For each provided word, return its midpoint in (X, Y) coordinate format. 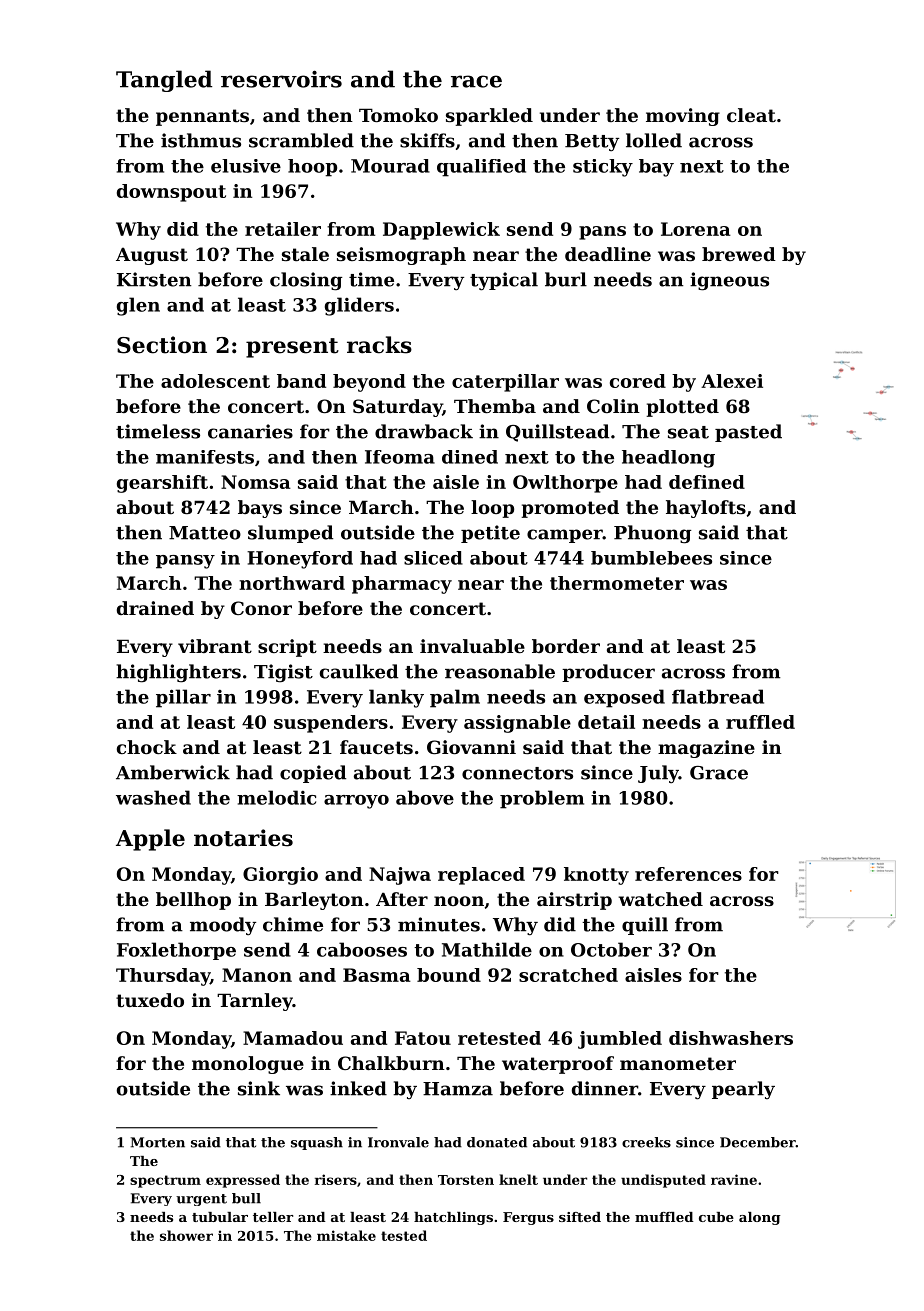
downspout (171, 193)
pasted (748, 433)
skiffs (427, 140)
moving (683, 117)
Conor (261, 608)
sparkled (489, 117)
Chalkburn (391, 1063)
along (760, 1218)
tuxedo (150, 1000)
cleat (751, 115)
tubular (220, 1217)
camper (565, 536)
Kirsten (154, 279)
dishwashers (731, 1038)
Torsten (466, 1180)
